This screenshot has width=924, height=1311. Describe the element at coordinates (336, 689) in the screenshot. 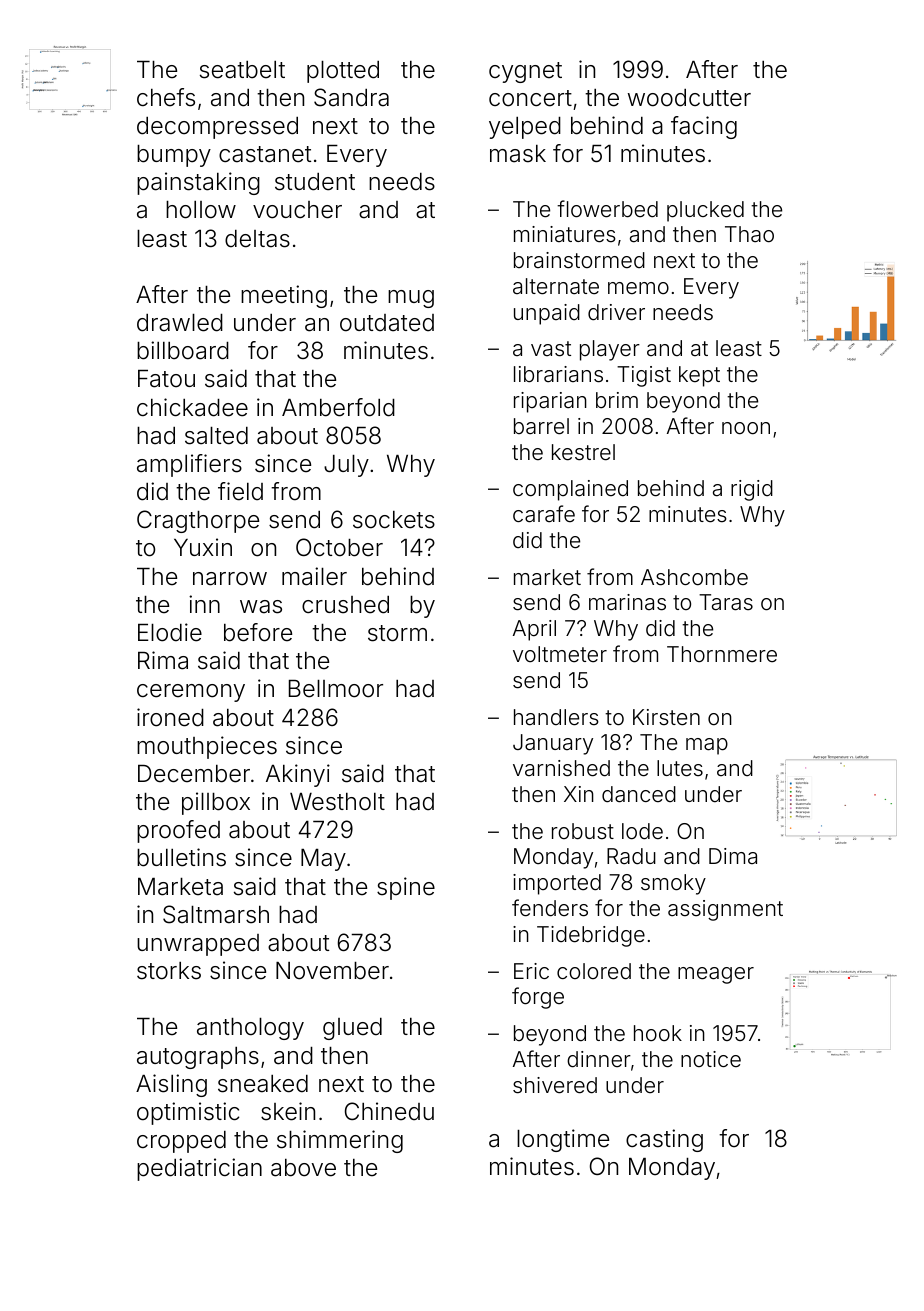

I see `Bellmoor` at that location.
